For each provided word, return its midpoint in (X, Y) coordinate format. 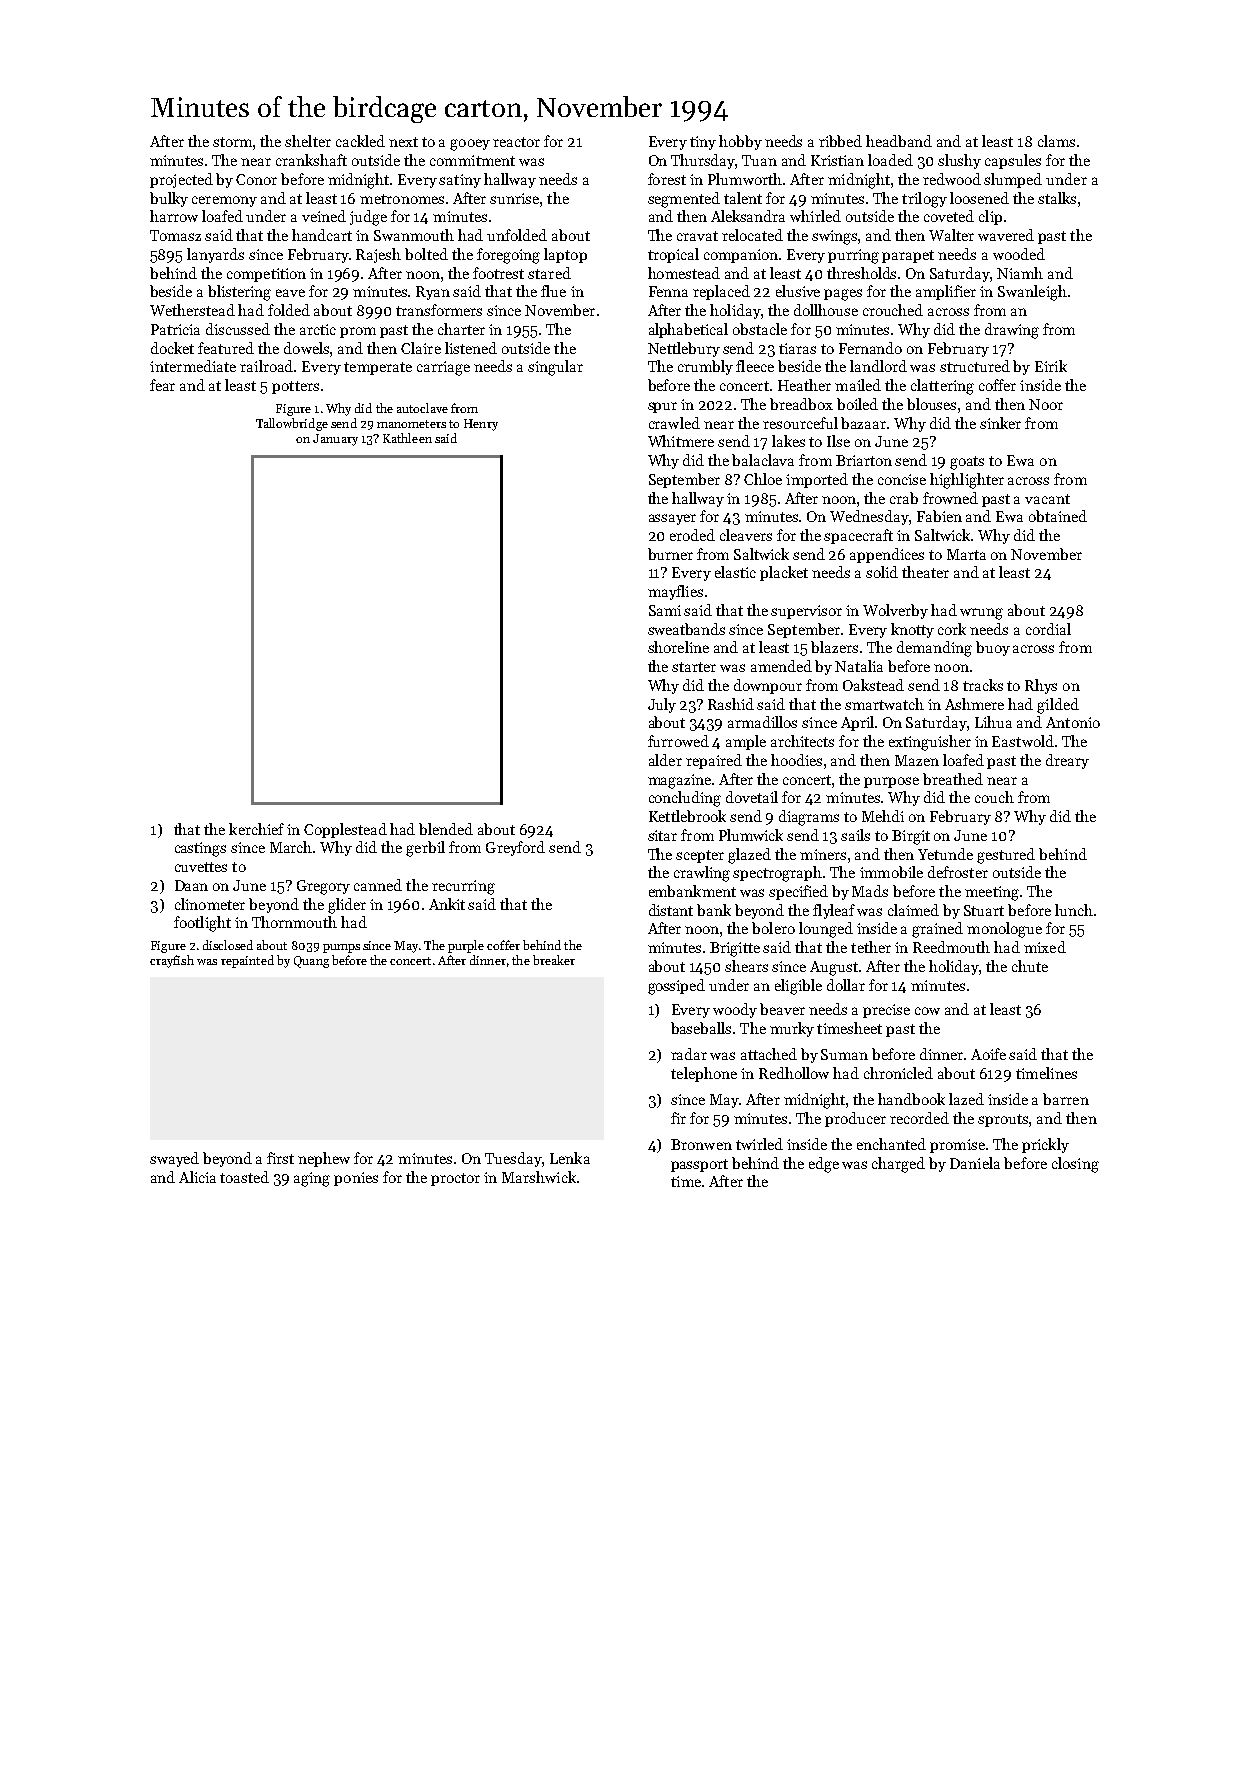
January (335, 440)
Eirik (1051, 366)
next (403, 142)
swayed (174, 1159)
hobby (740, 142)
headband (899, 141)
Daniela (975, 1163)
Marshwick (539, 1177)
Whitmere (681, 441)
